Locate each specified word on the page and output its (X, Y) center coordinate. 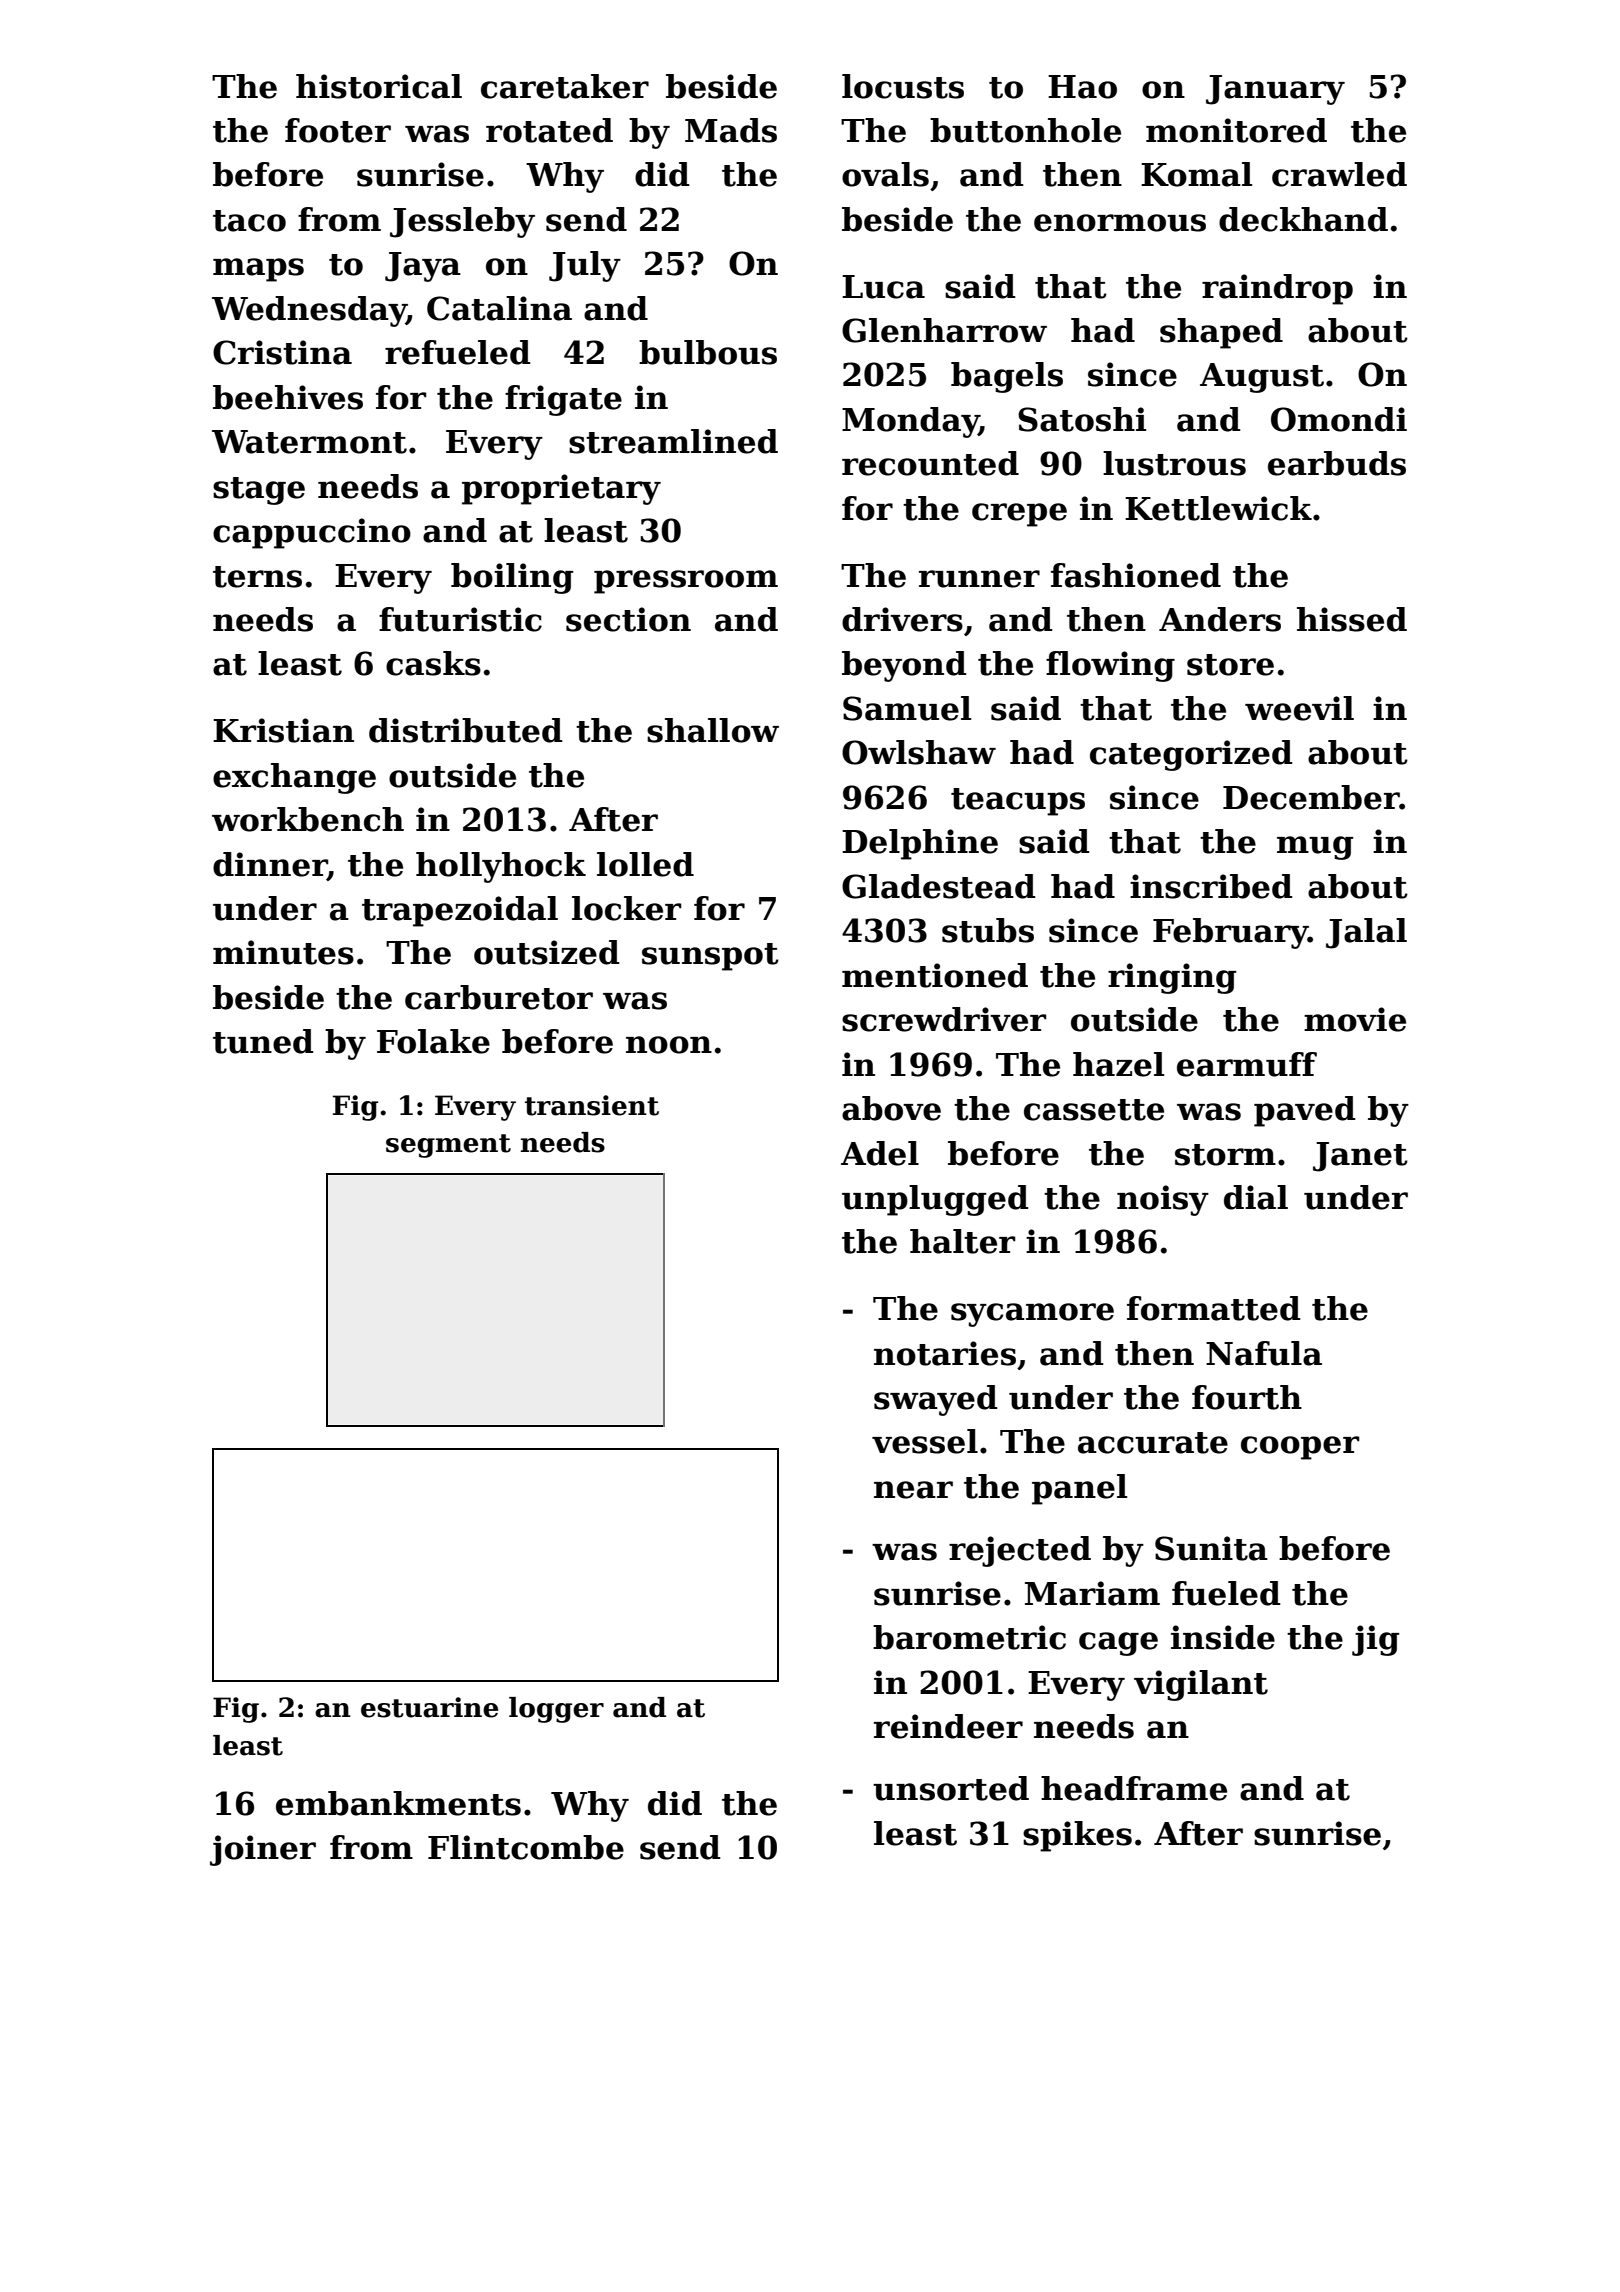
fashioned (1136, 575)
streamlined (673, 441)
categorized (1191, 755)
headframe (1134, 1788)
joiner (263, 1850)
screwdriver (944, 1019)
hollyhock (501, 867)
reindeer (948, 1726)
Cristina (282, 352)
